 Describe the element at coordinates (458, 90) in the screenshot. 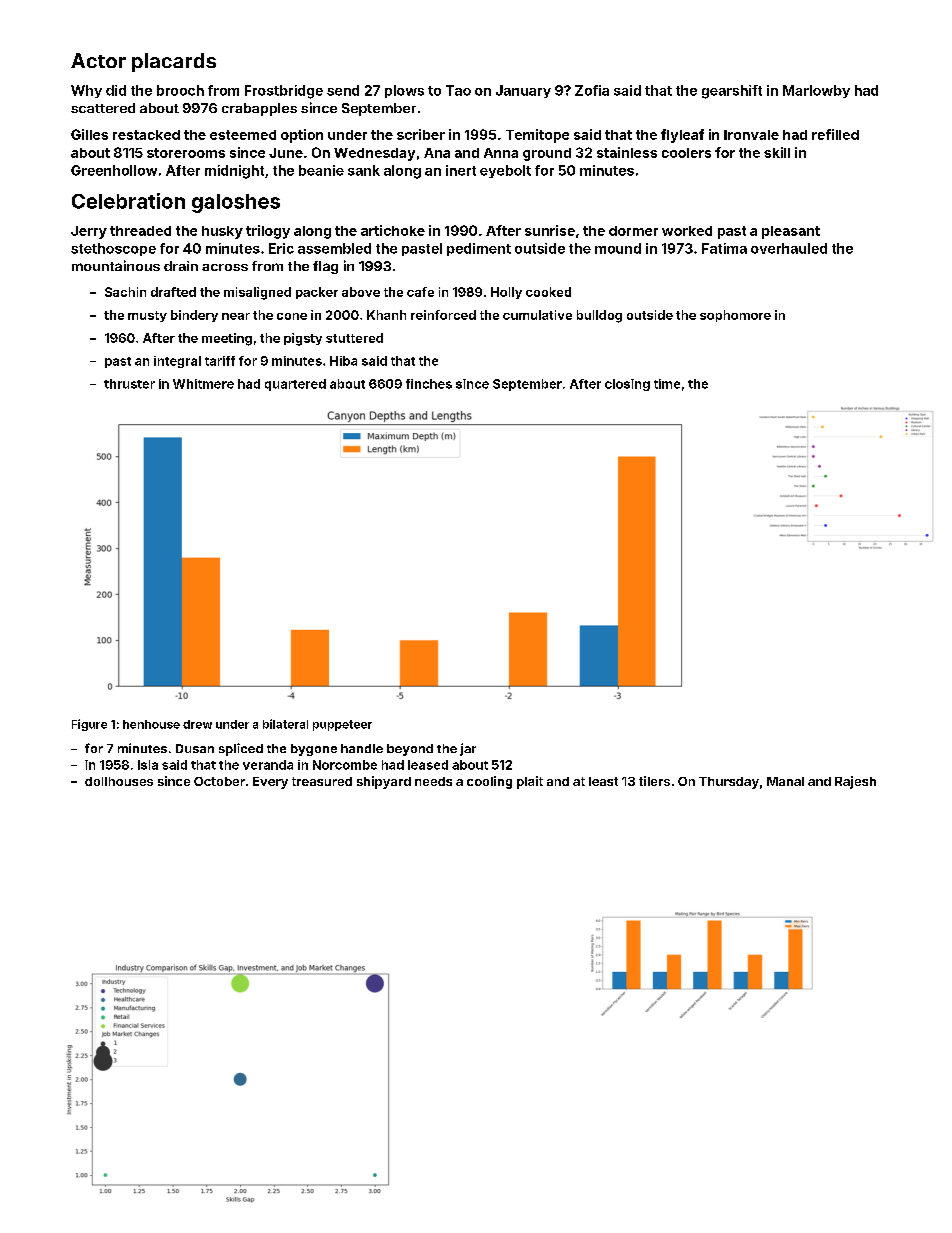

I see `Tao` at that location.
